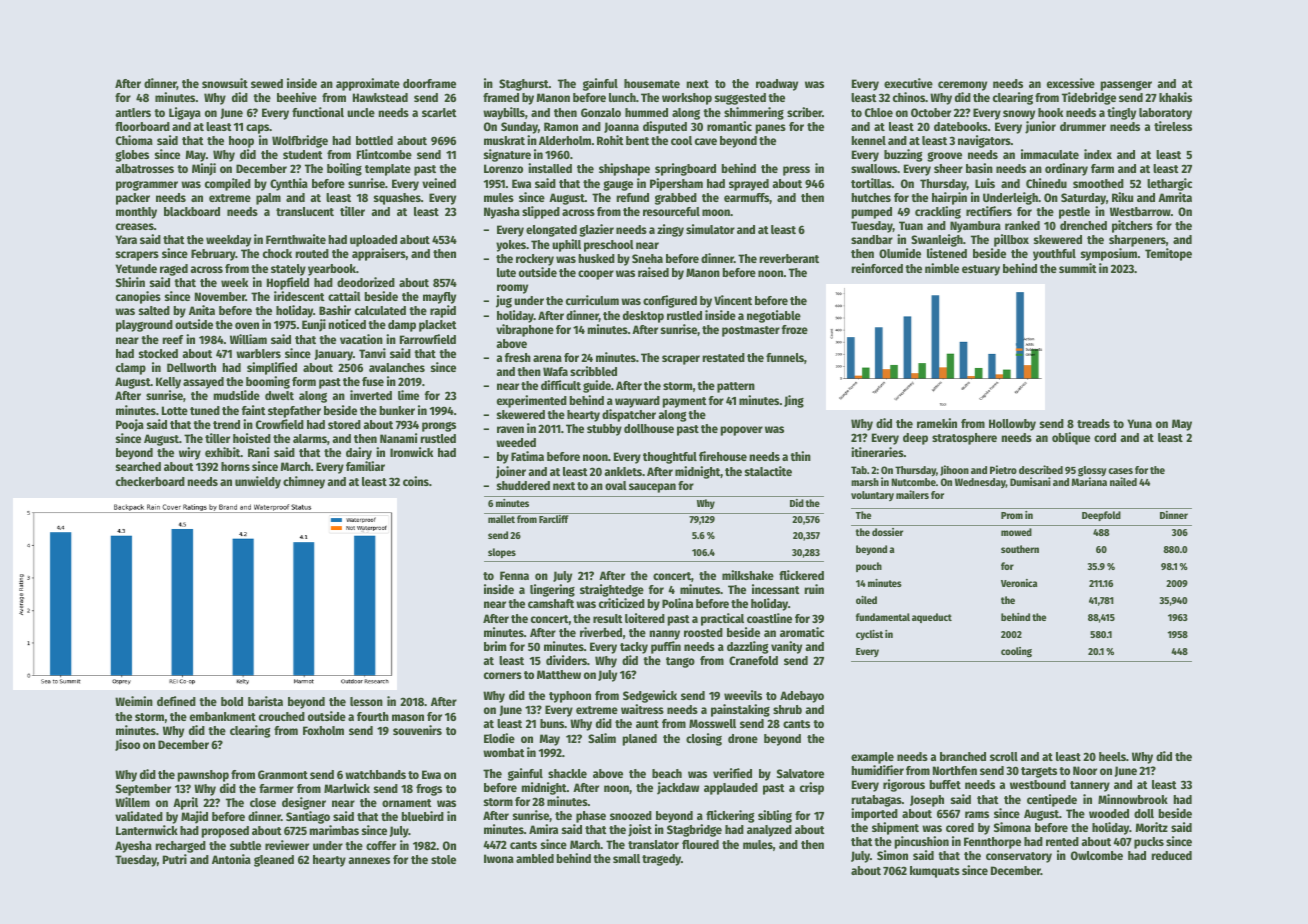 The image size is (1308, 924). Describe the element at coordinates (443, 859) in the page. I see `stole` at that location.
